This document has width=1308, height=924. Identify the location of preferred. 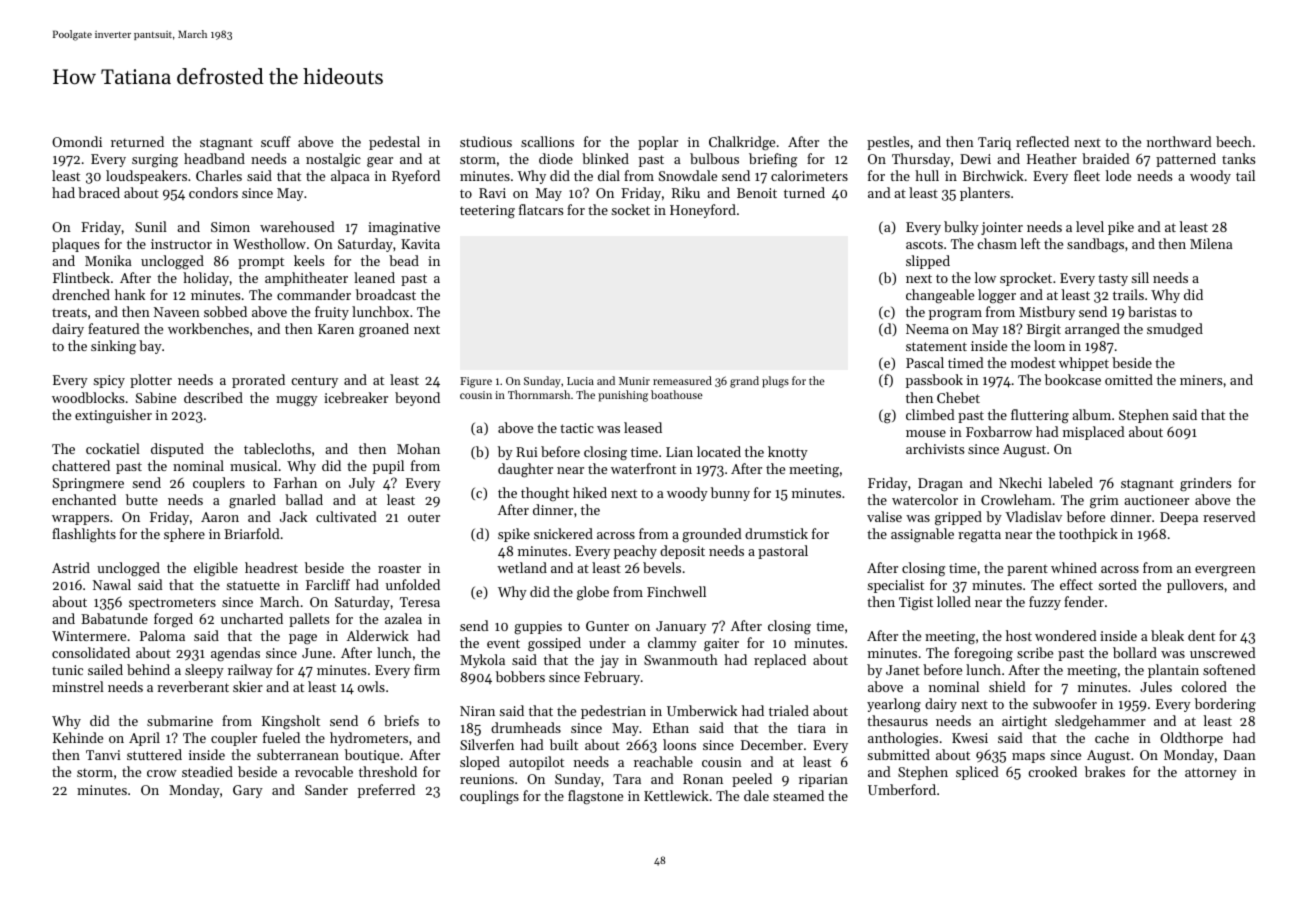
(386, 791).
